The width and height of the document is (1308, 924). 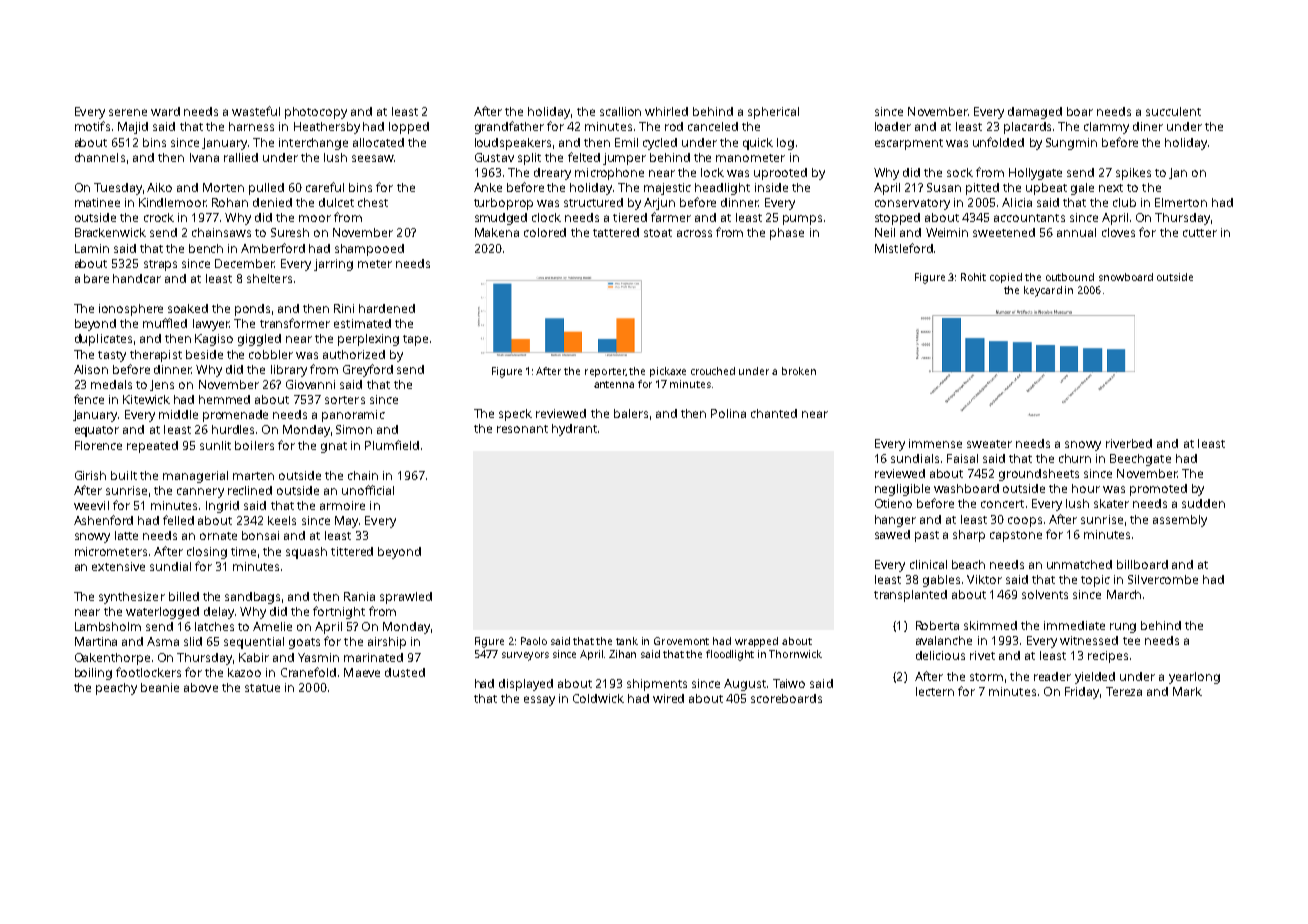 What do you see at coordinates (893, 503) in the document?
I see `Otieno` at bounding box center [893, 503].
